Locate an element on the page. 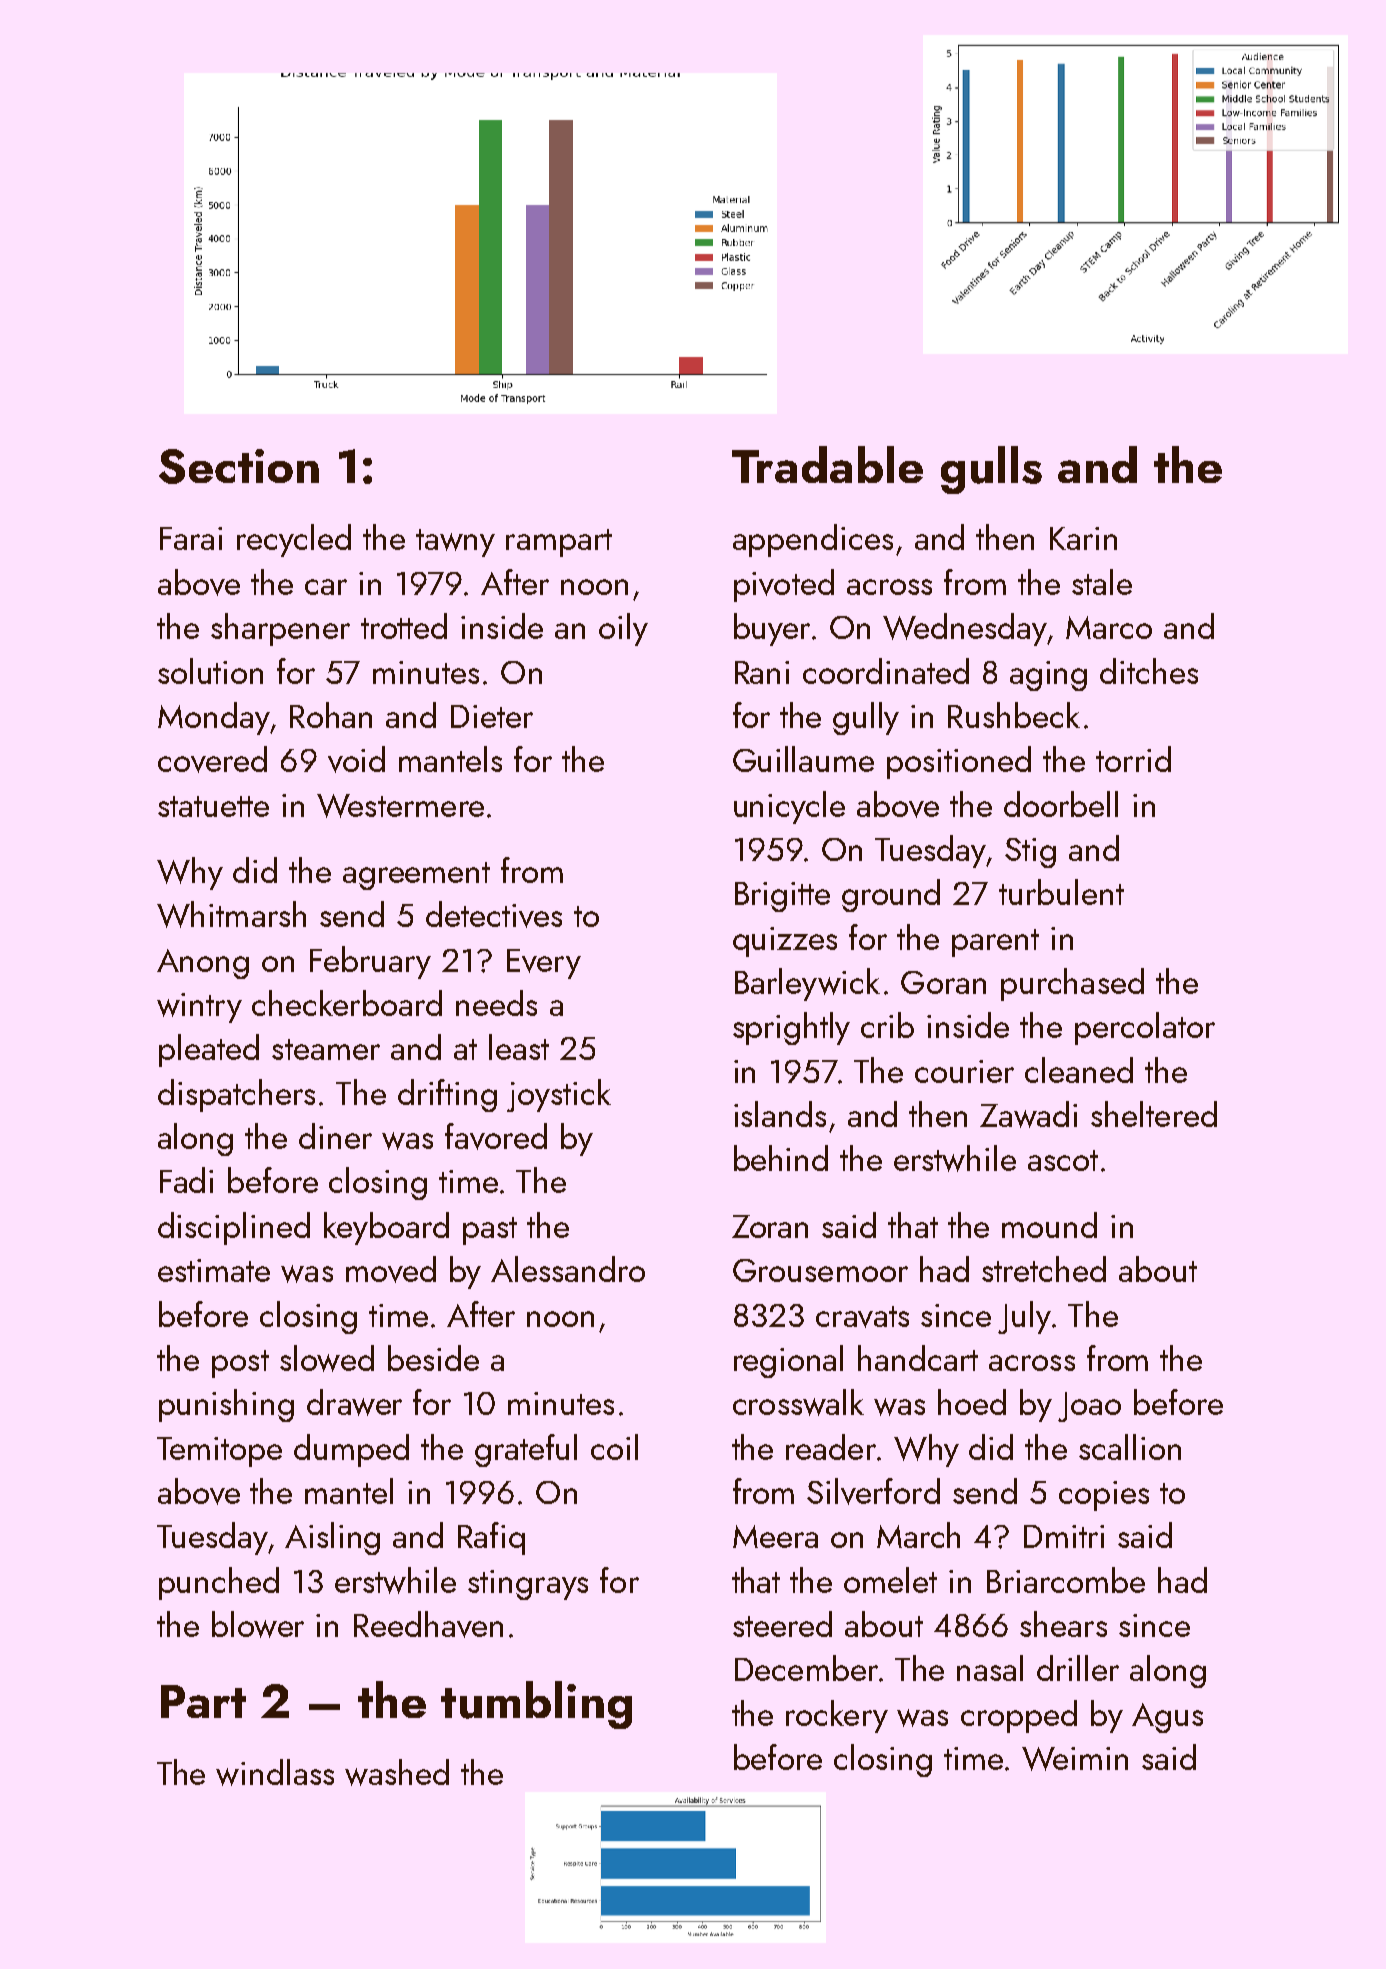 This page has height=1969, width=1386. gulls is located at coordinates (991, 470).
